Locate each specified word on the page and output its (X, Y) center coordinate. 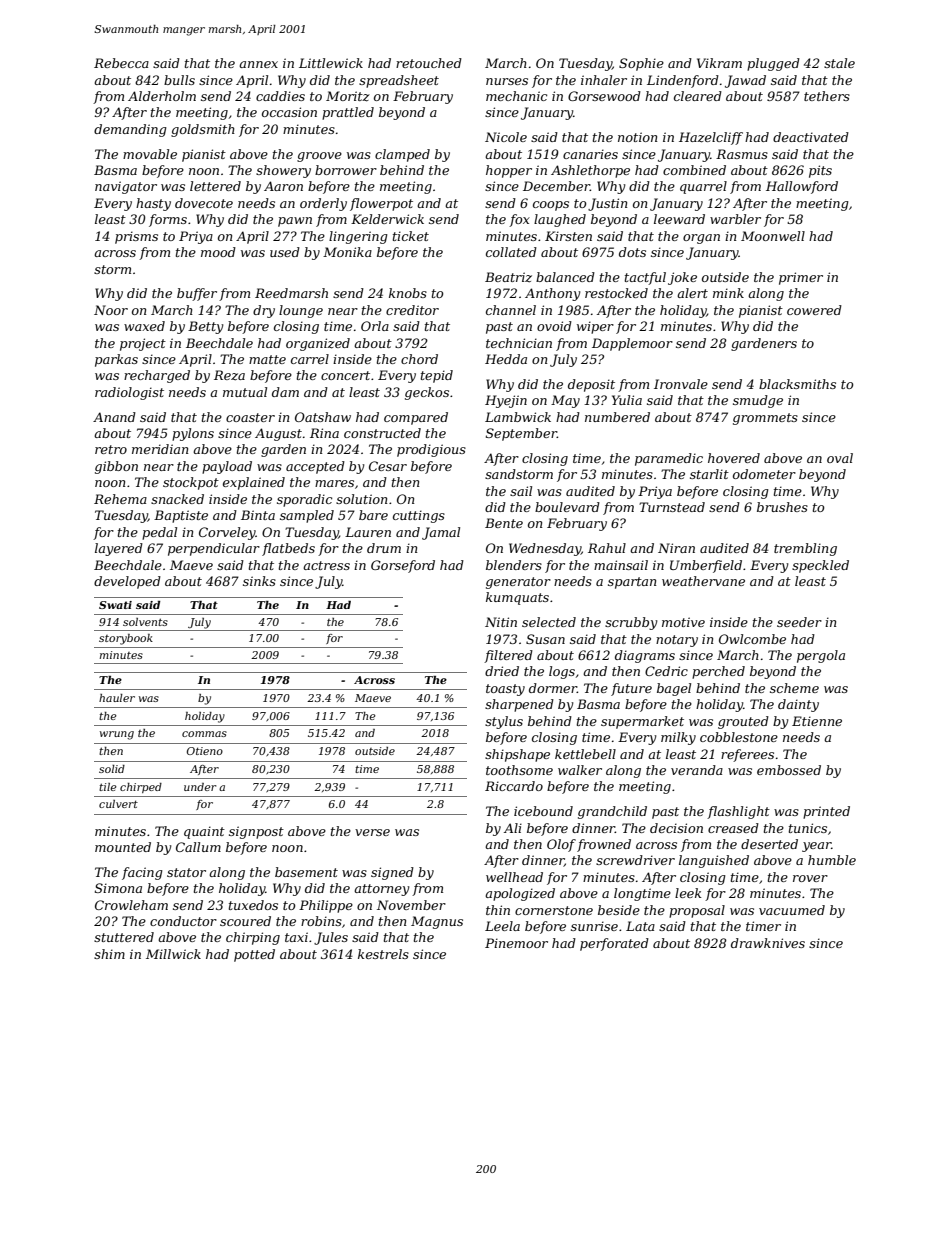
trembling (805, 549)
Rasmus (742, 154)
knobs (408, 293)
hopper (509, 171)
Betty (206, 327)
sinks (259, 581)
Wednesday (545, 549)
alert (692, 293)
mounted (123, 847)
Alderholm (162, 96)
